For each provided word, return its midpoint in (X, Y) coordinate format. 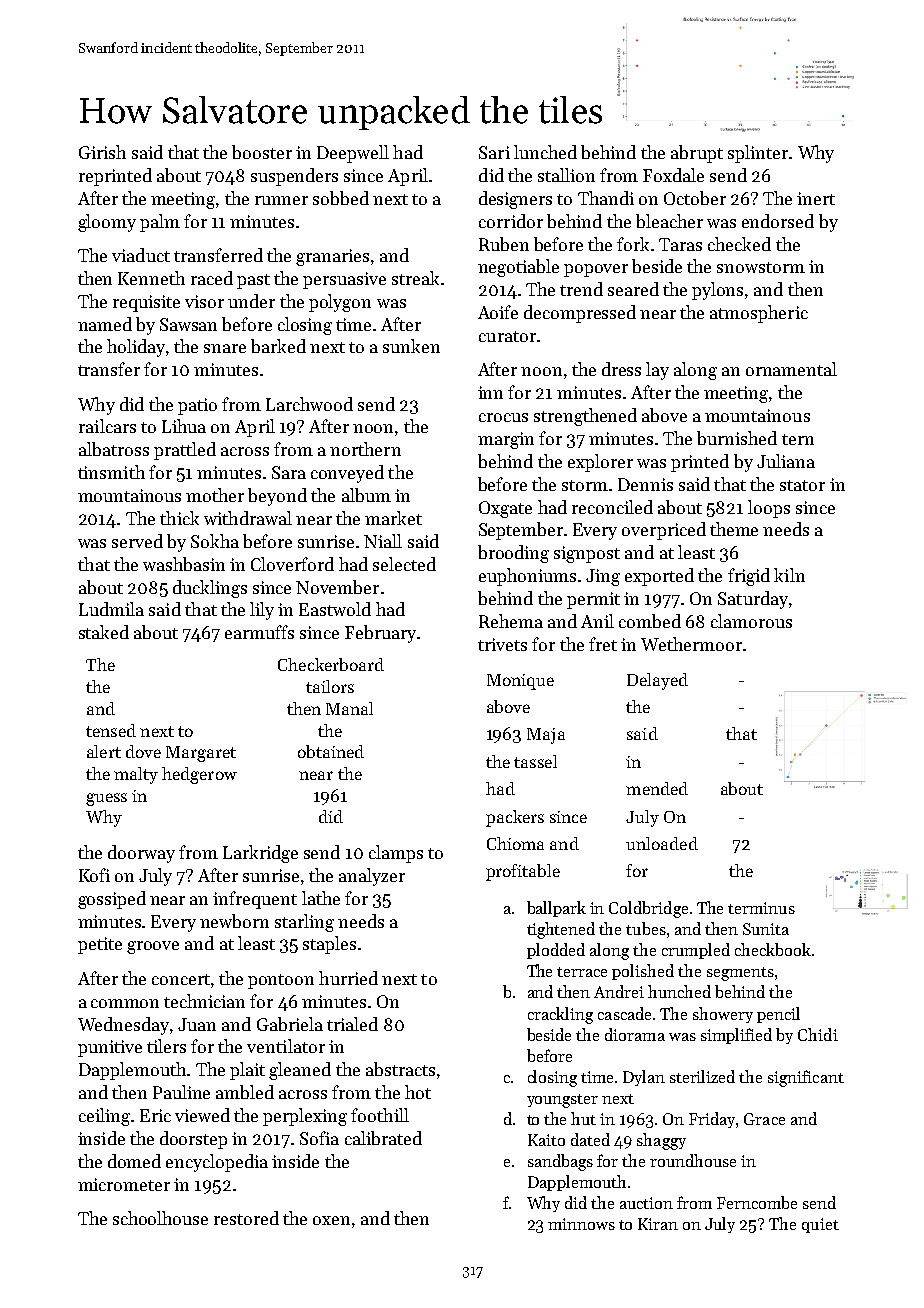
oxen (331, 1220)
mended (657, 788)
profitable (523, 872)
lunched (545, 152)
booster (262, 152)
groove (153, 947)
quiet (820, 1225)
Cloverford (292, 564)
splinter (758, 154)
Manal (349, 708)
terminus (761, 908)
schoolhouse (160, 1218)
